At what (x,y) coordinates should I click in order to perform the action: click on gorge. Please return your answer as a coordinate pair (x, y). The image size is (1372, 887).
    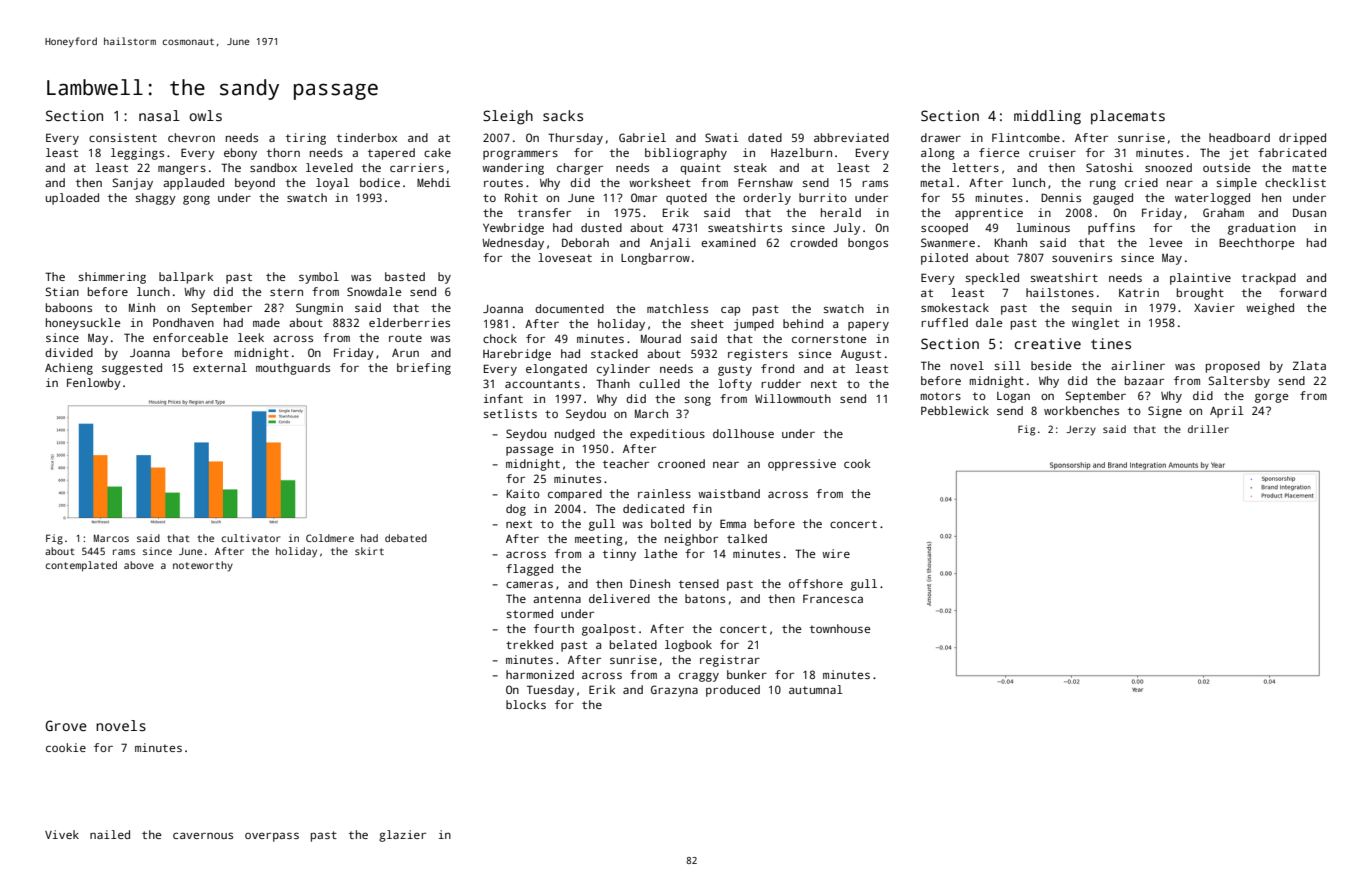
    Looking at the image, I should click on (1271, 398).
